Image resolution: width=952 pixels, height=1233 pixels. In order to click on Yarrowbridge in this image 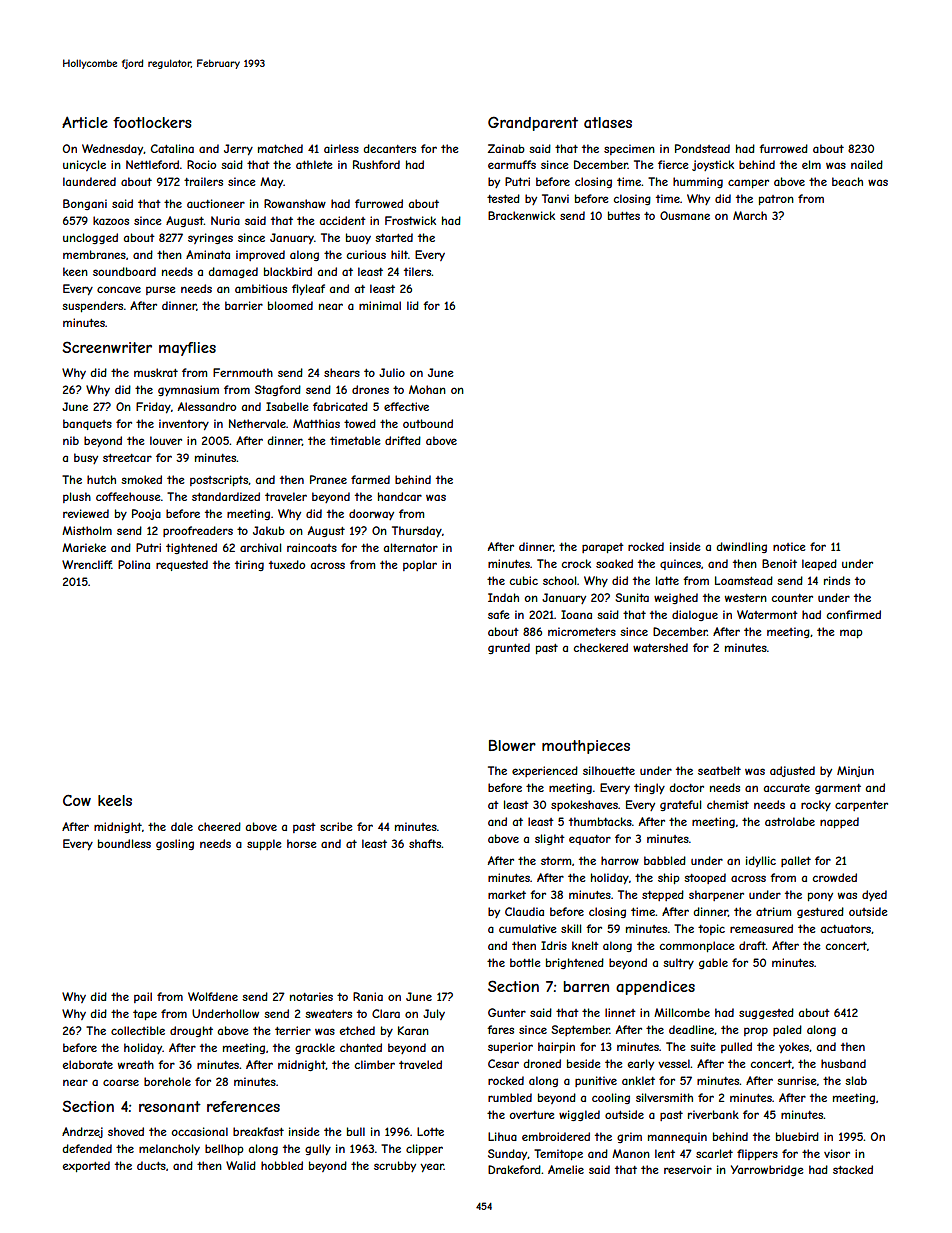, I will do `click(767, 1170)`.
